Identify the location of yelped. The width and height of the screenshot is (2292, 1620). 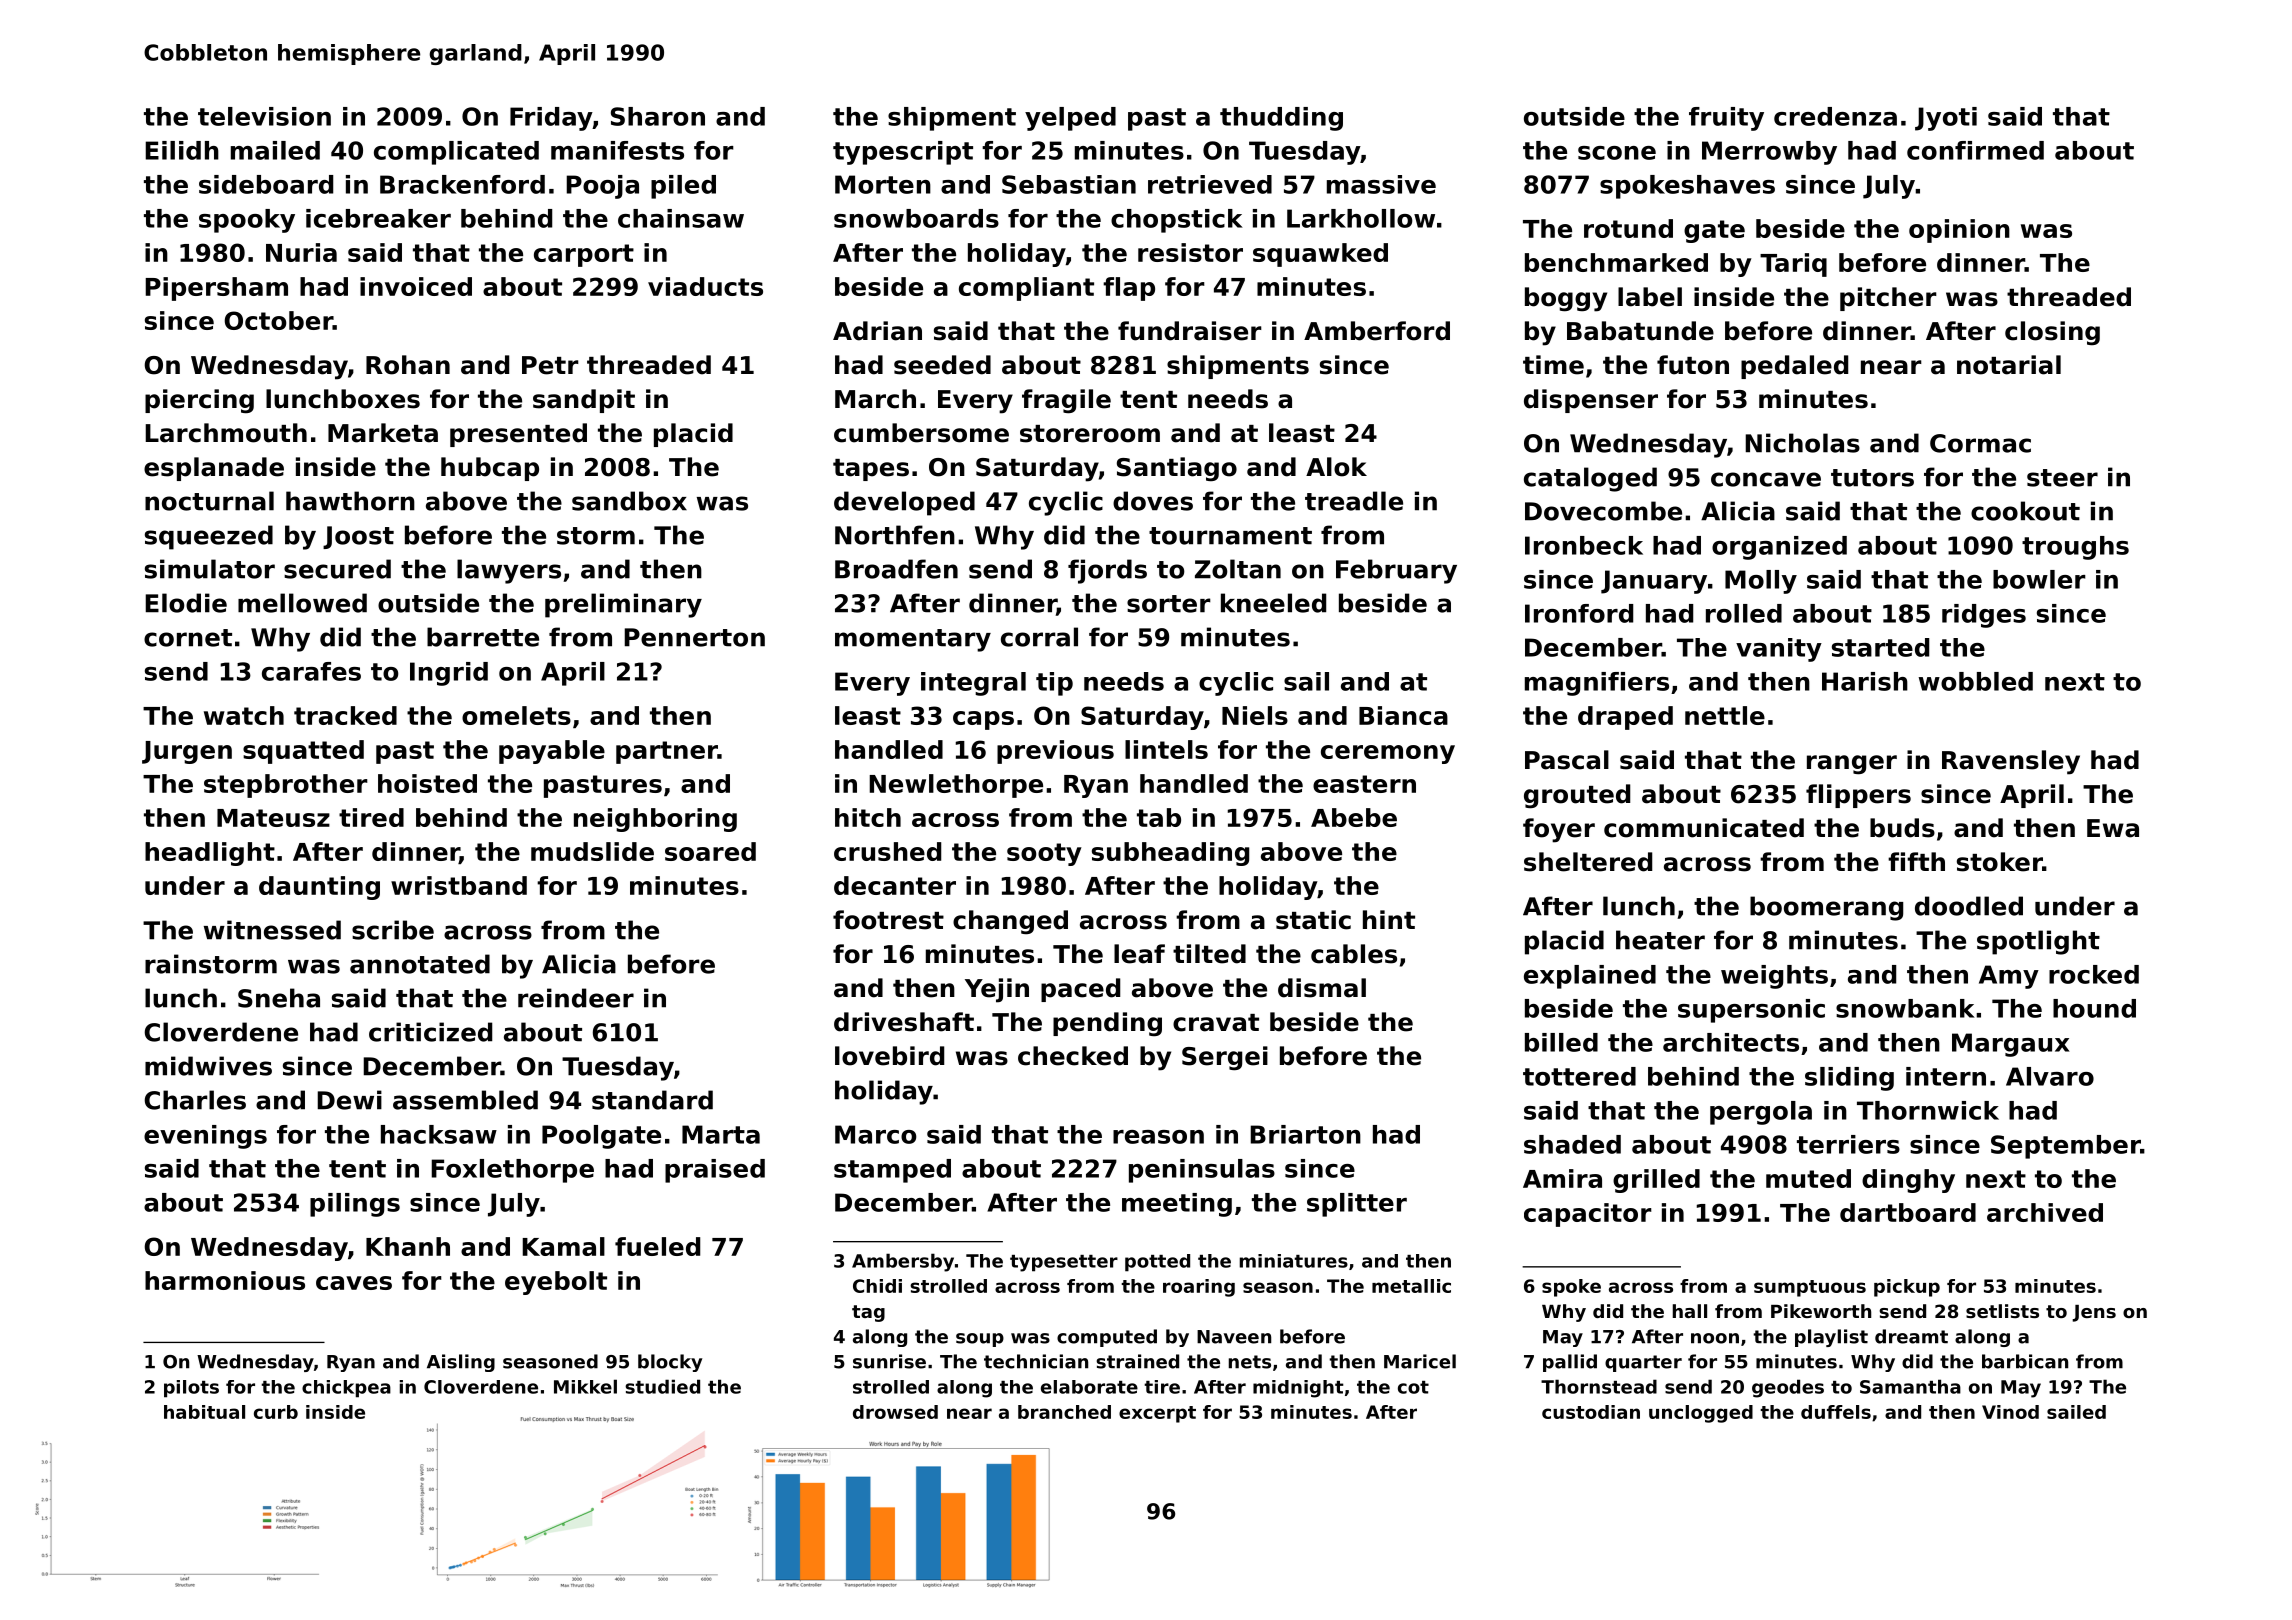
(1070, 119).
